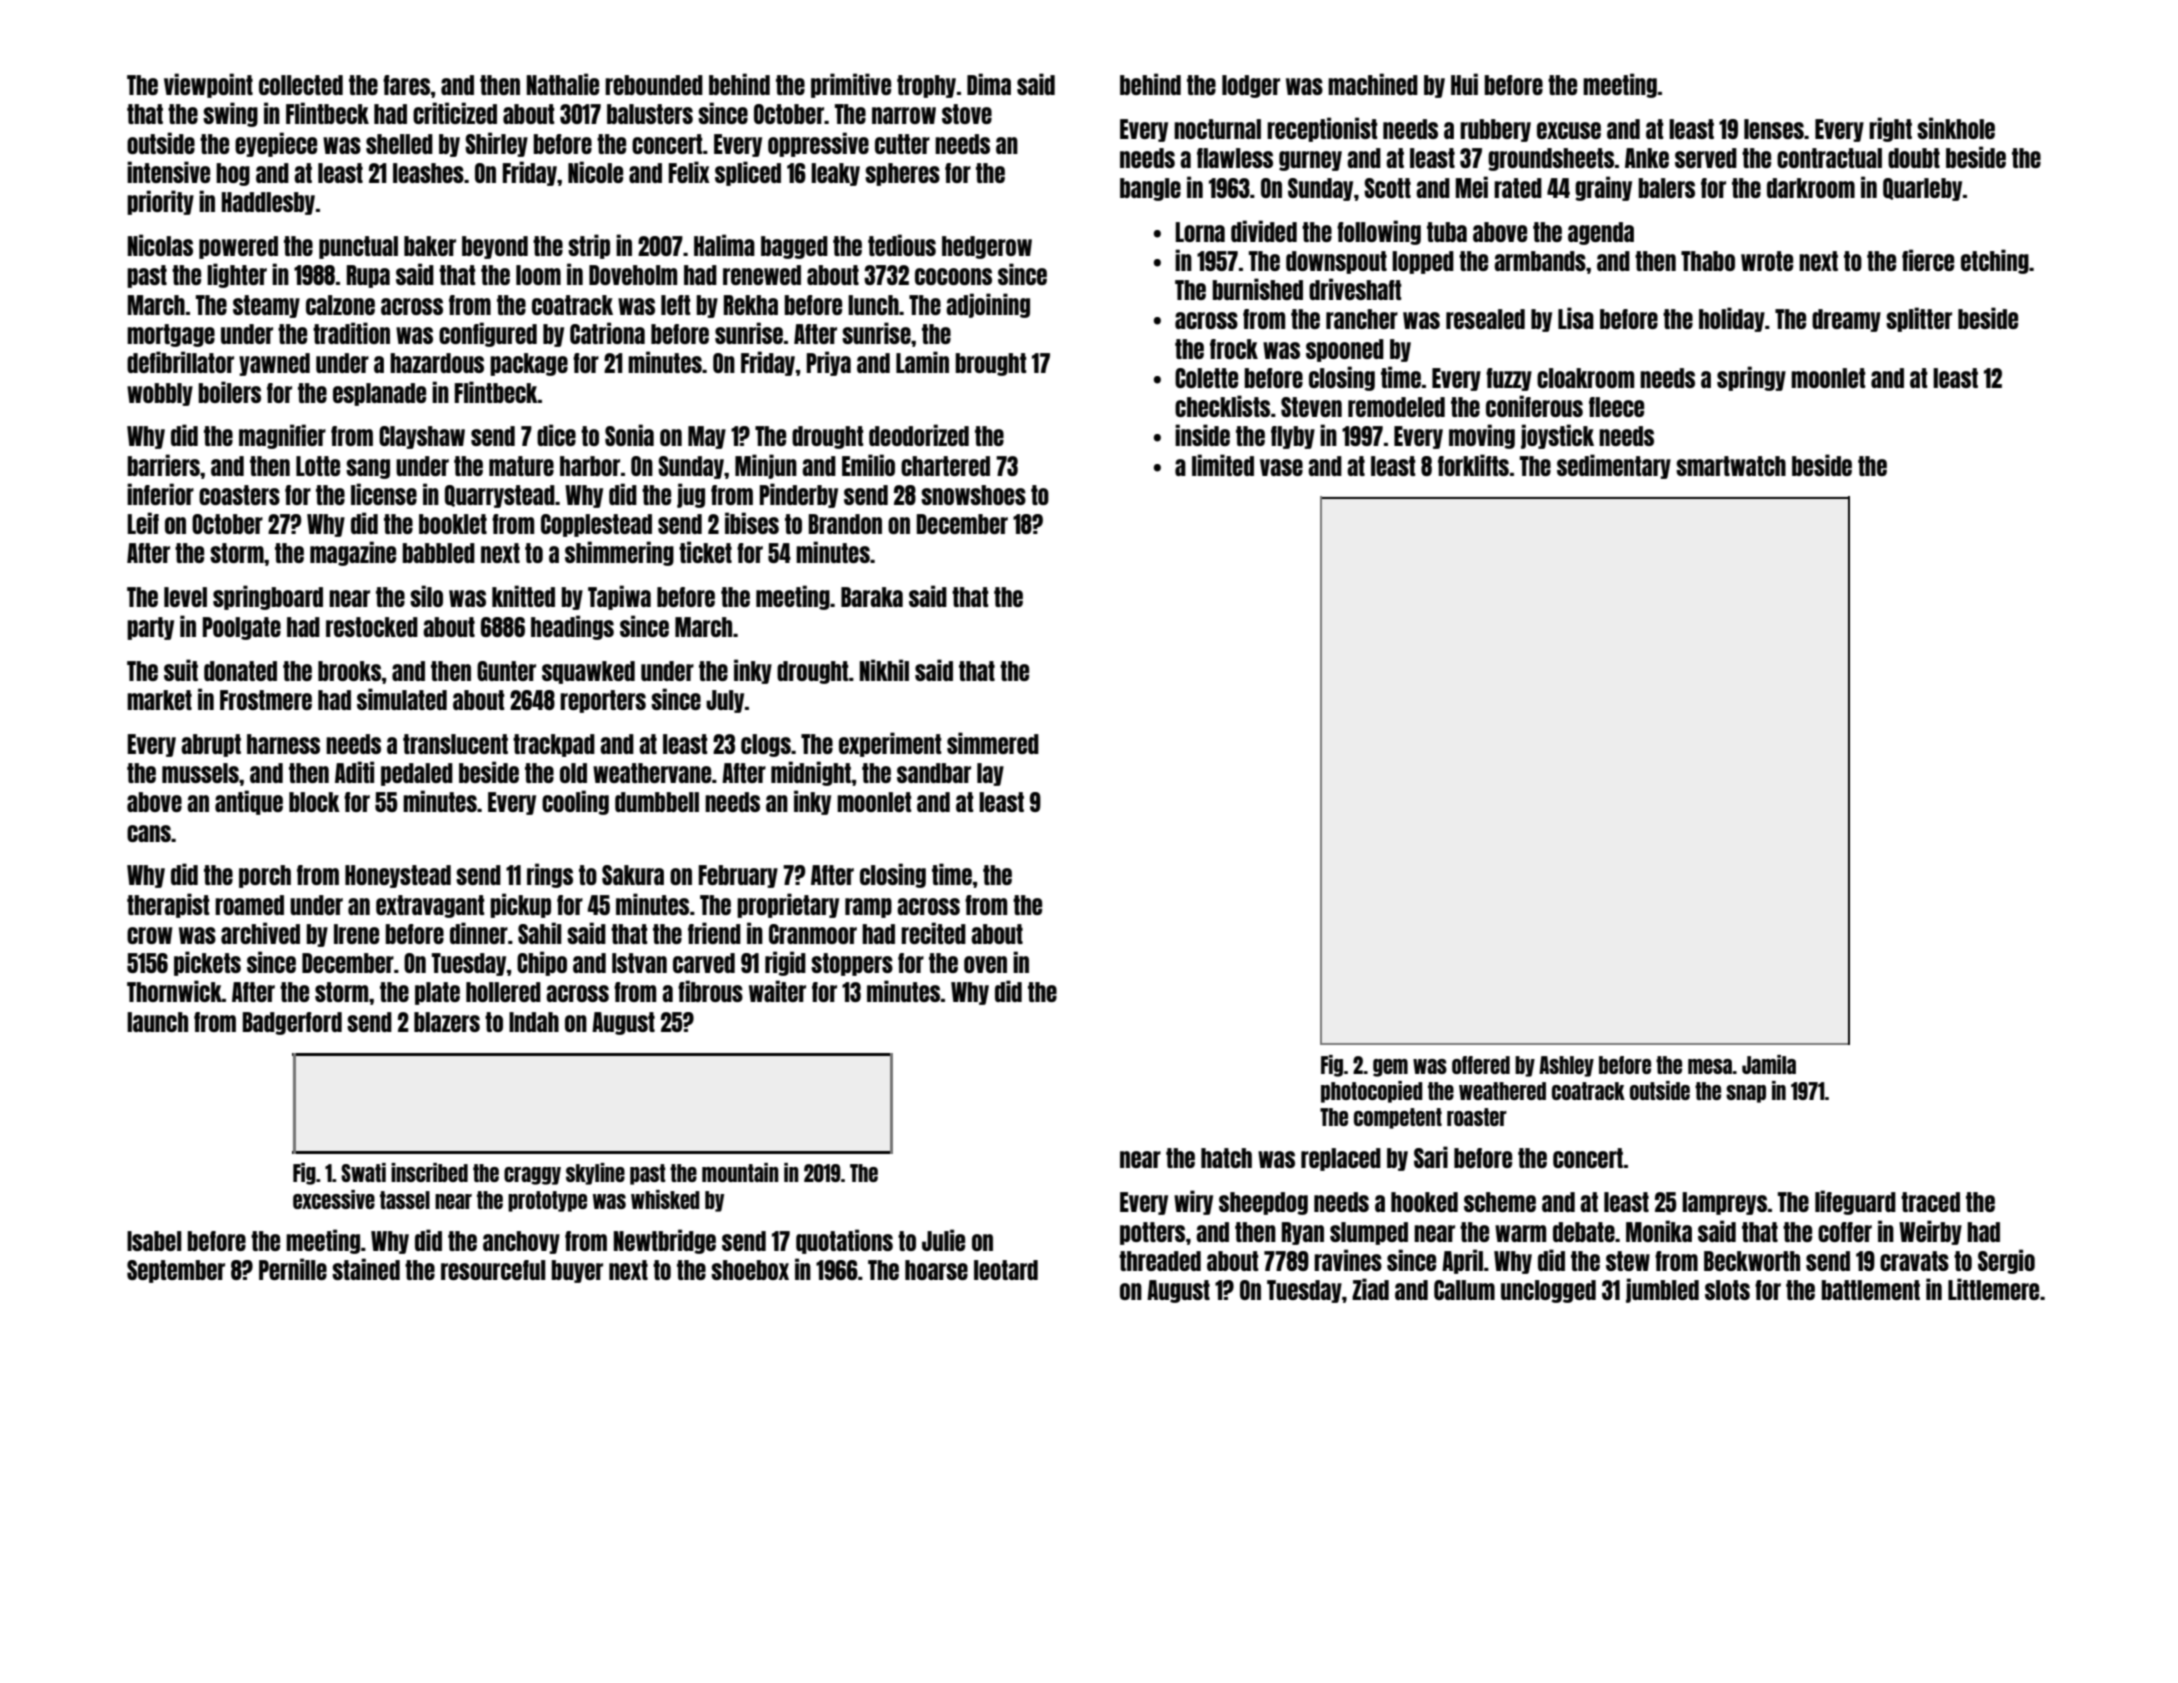 This image has height=1683, width=2178. What do you see at coordinates (1373, 84) in the image?
I see `machined` at bounding box center [1373, 84].
